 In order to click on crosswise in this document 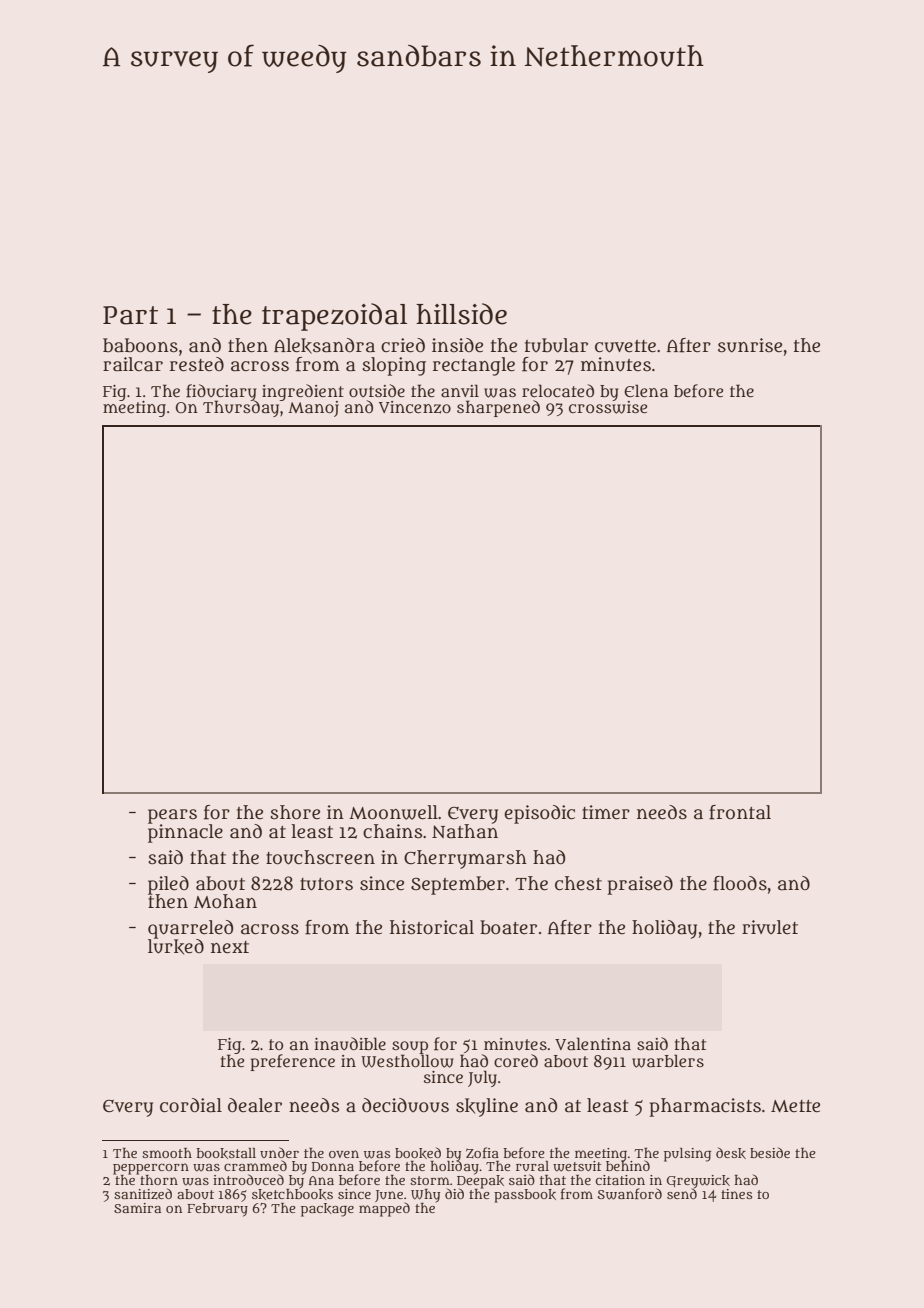, I will do `click(608, 407)`.
